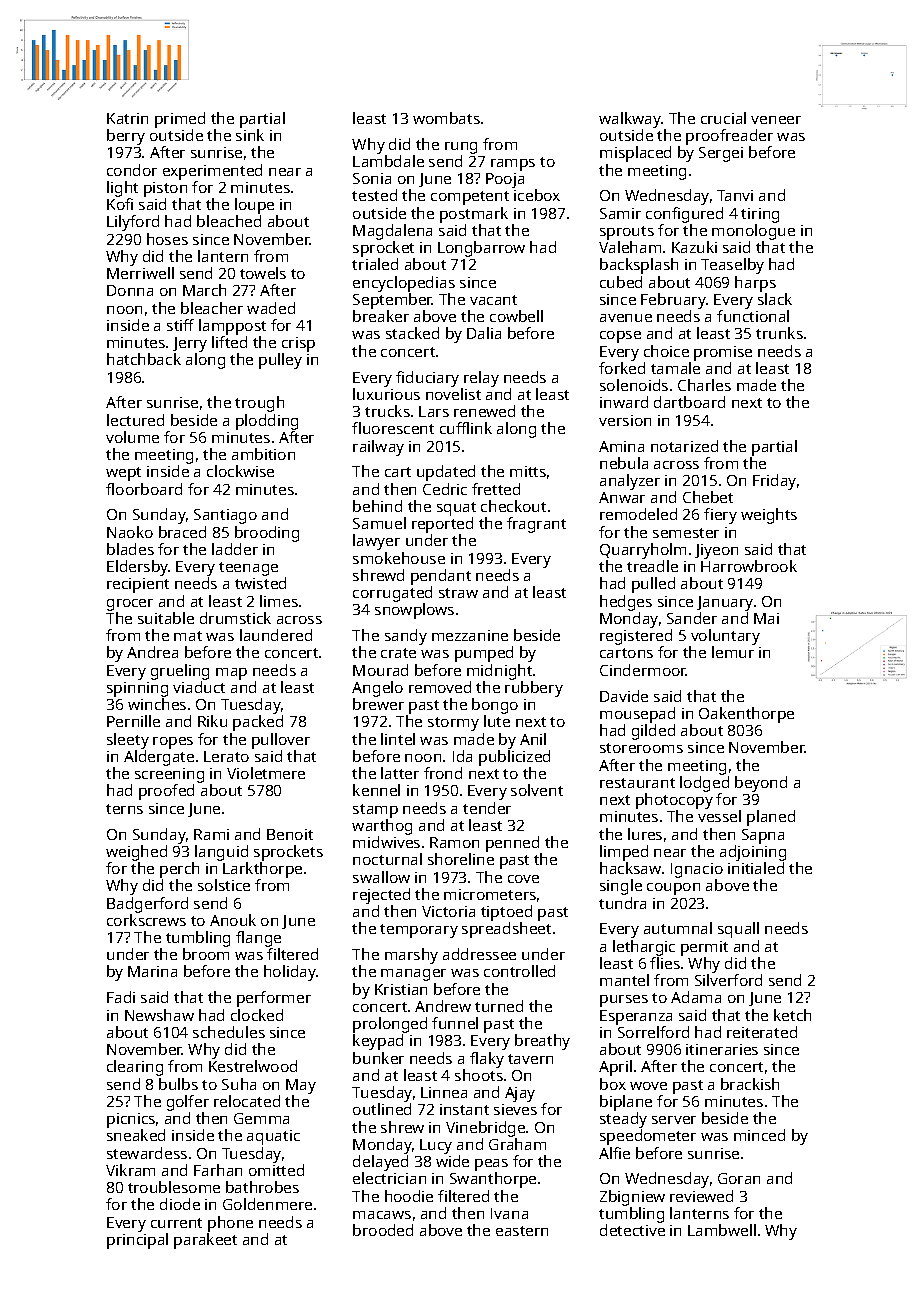 The width and height of the screenshot is (924, 1308). Describe the element at coordinates (127, 118) in the screenshot. I see `Katrin` at that location.
